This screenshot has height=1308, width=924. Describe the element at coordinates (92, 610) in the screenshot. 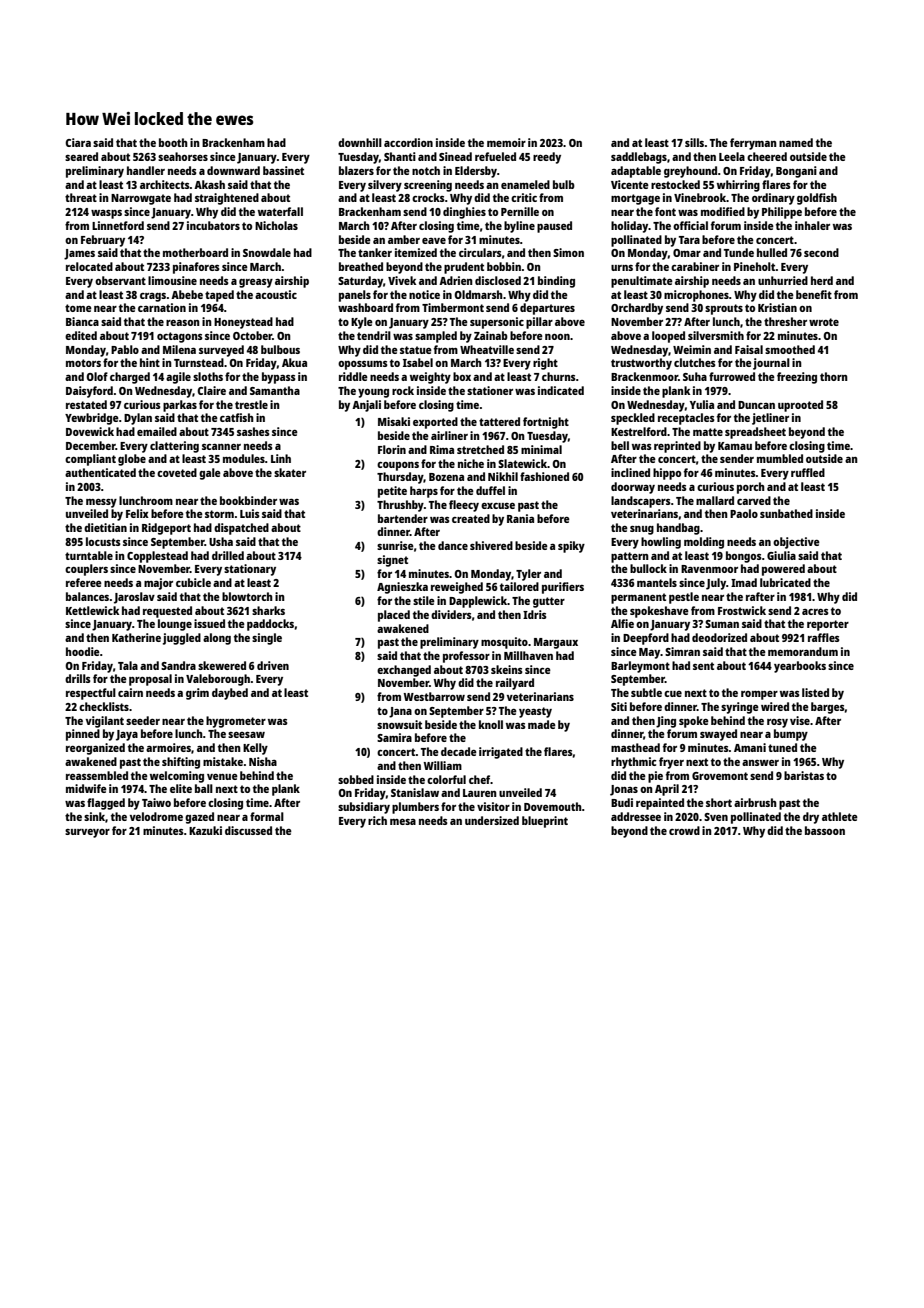

I see `Kettlewick` at that location.
